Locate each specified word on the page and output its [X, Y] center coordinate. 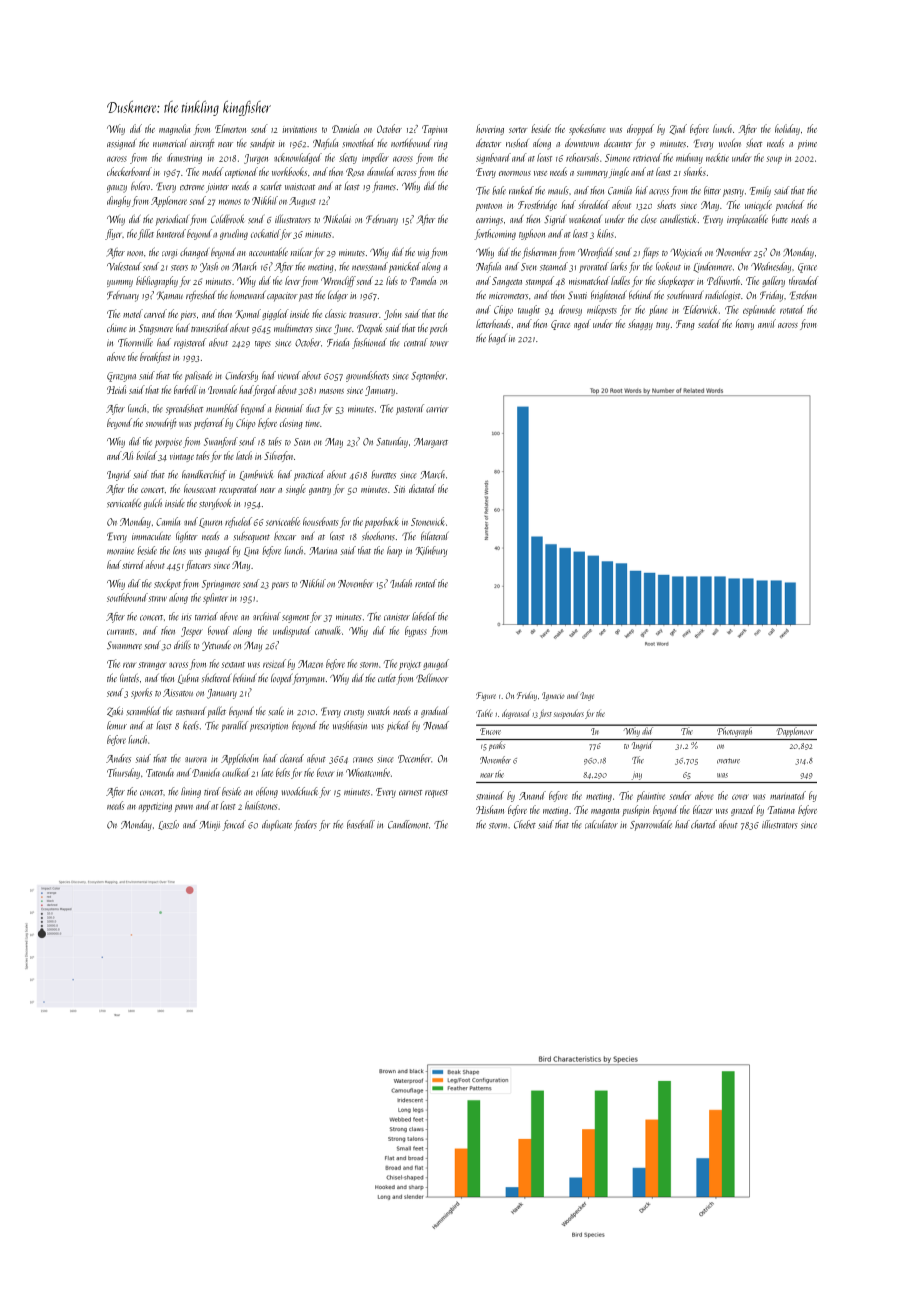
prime [807, 144]
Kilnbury [431, 551]
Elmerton [230, 128]
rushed [517, 143]
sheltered [216, 678]
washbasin [350, 725]
